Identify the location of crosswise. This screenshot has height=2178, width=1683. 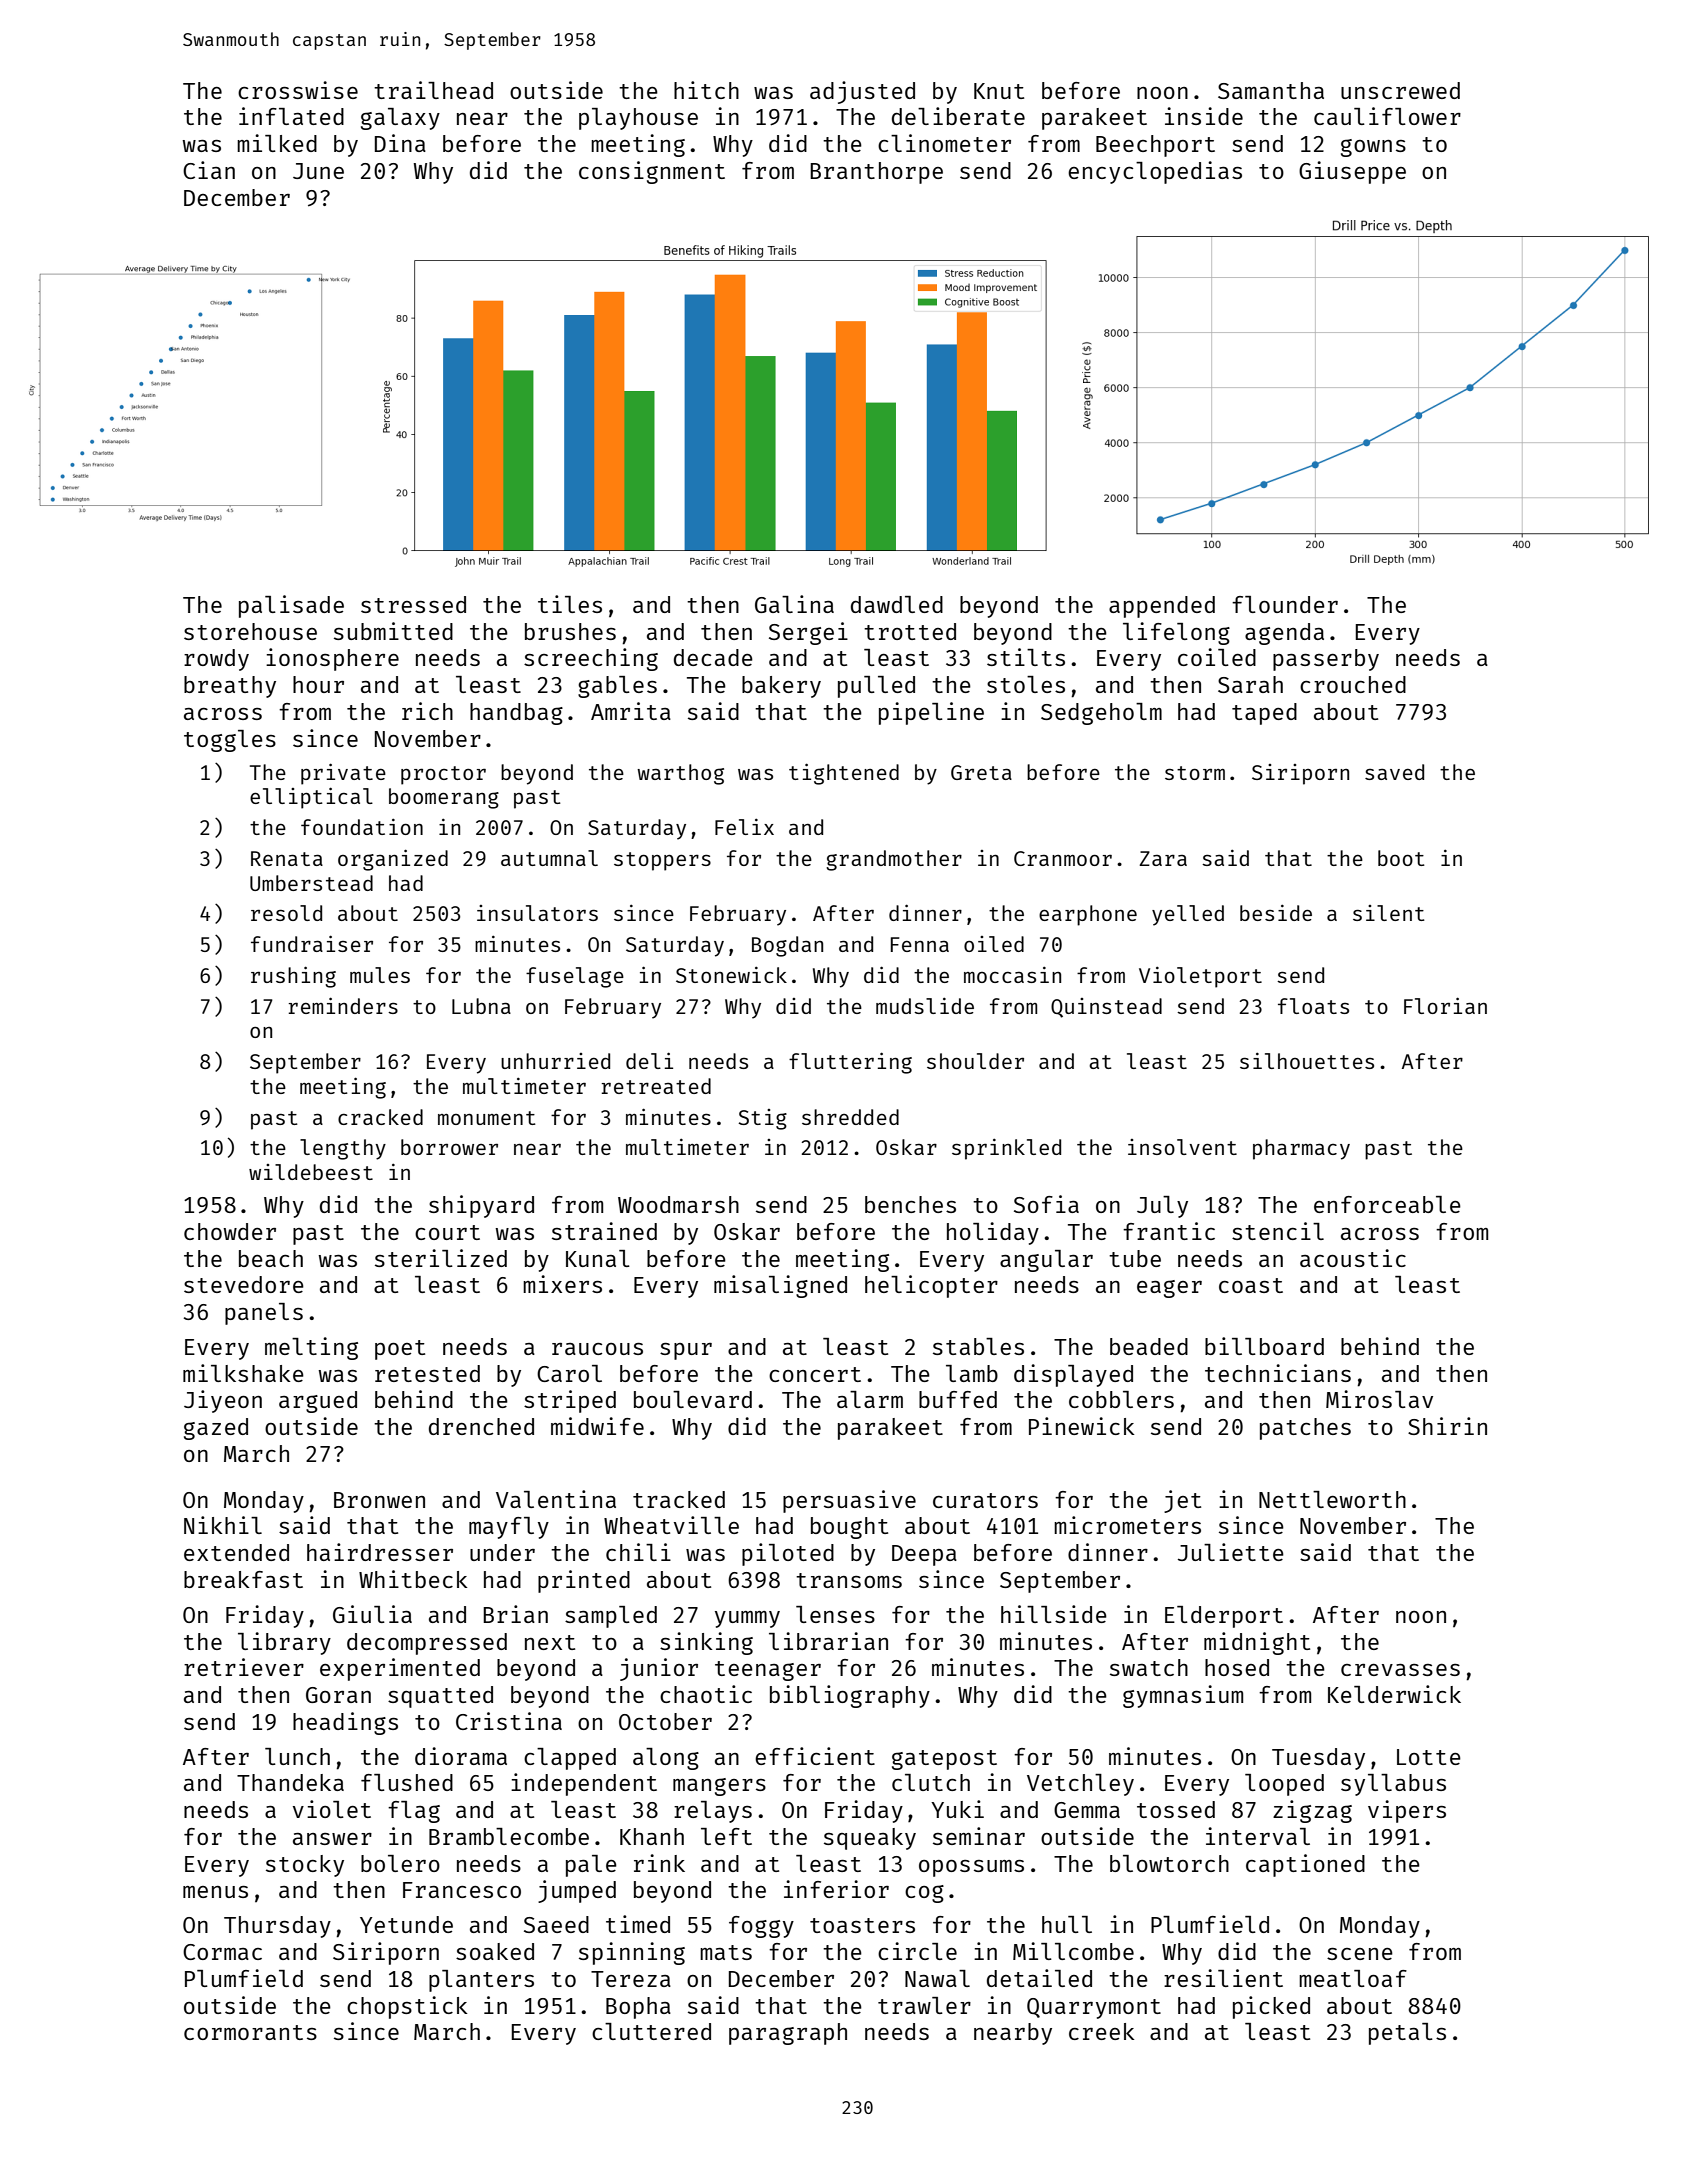
(298, 90).
